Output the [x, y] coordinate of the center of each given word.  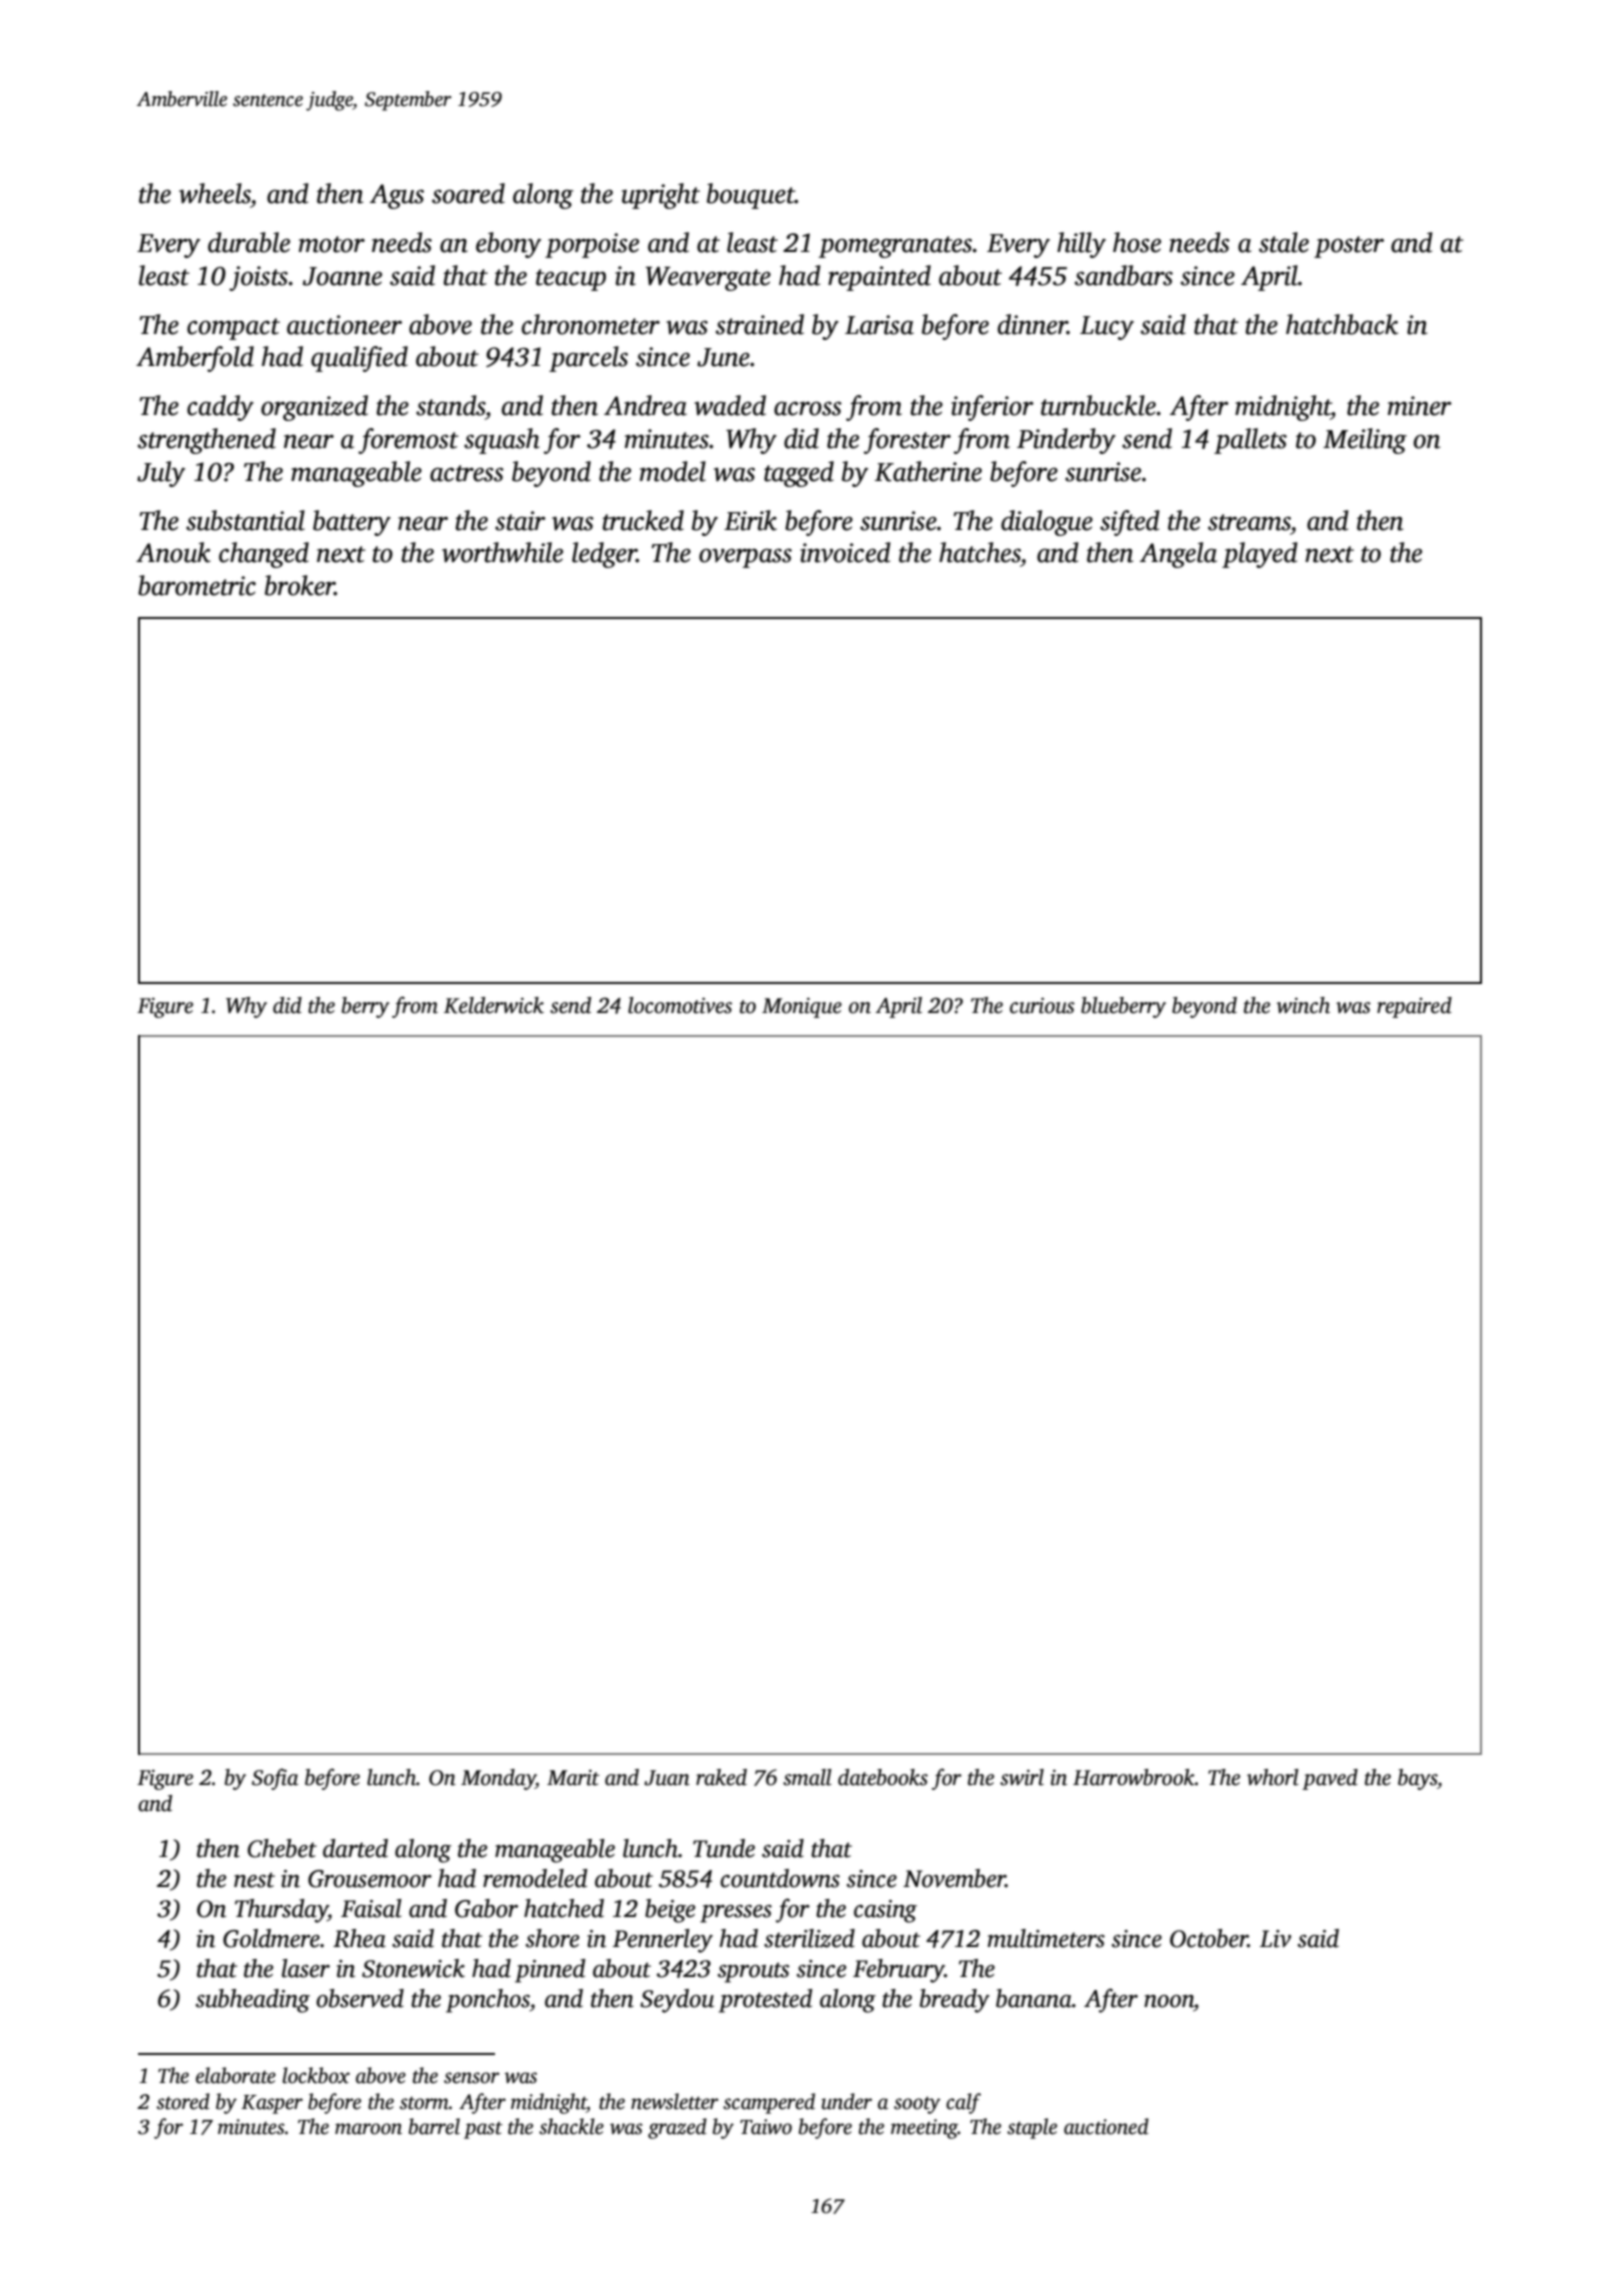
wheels [215, 193]
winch [1303, 1005]
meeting [924, 2129]
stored [183, 2101]
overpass [745, 558]
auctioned [1106, 2126]
